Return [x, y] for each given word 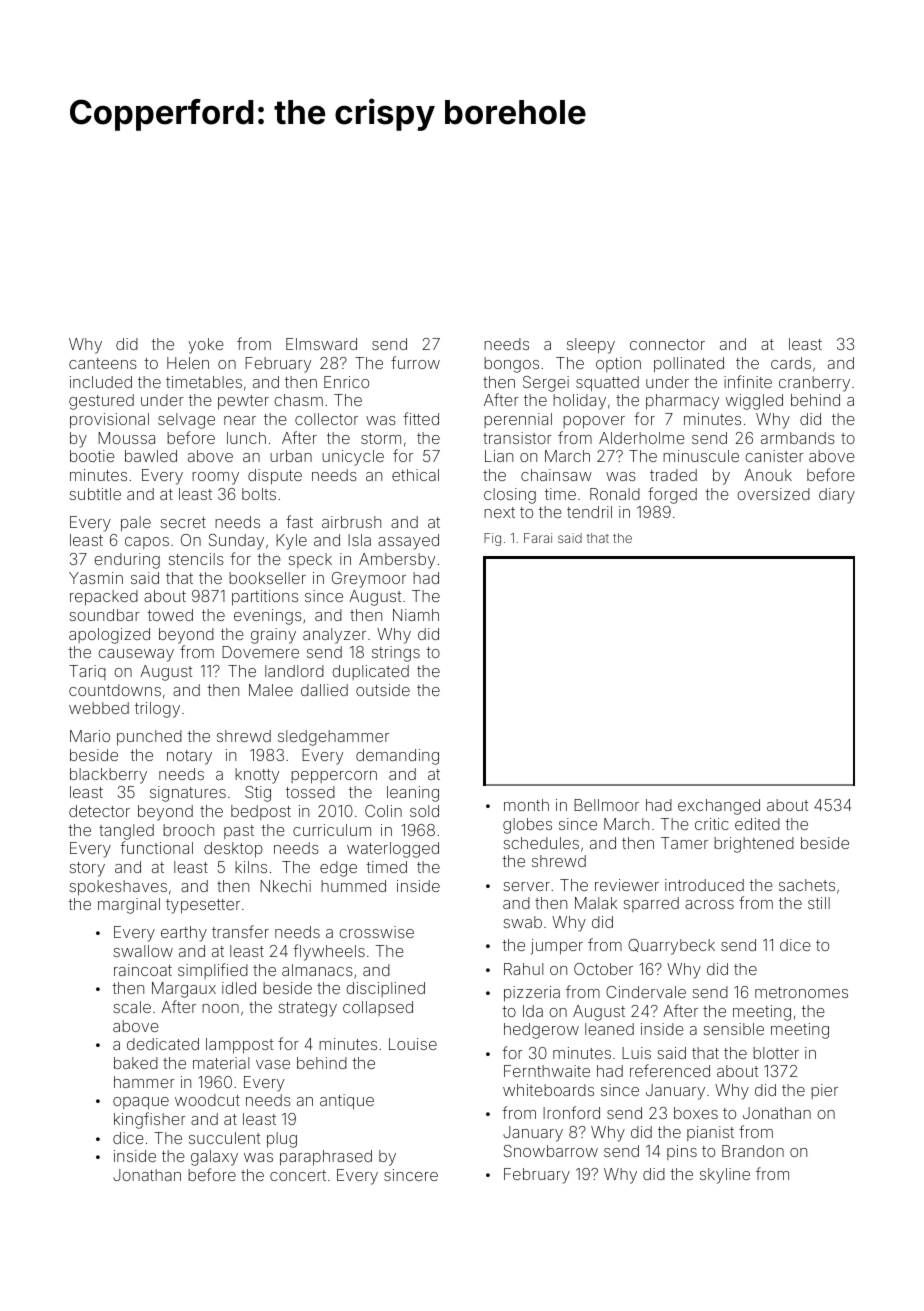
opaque [141, 1103]
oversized [773, 494]
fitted [421, 418]
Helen [188, 363]
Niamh [416, 615]
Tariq [87, 672]
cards [791, 363]
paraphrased [326, 1158]
